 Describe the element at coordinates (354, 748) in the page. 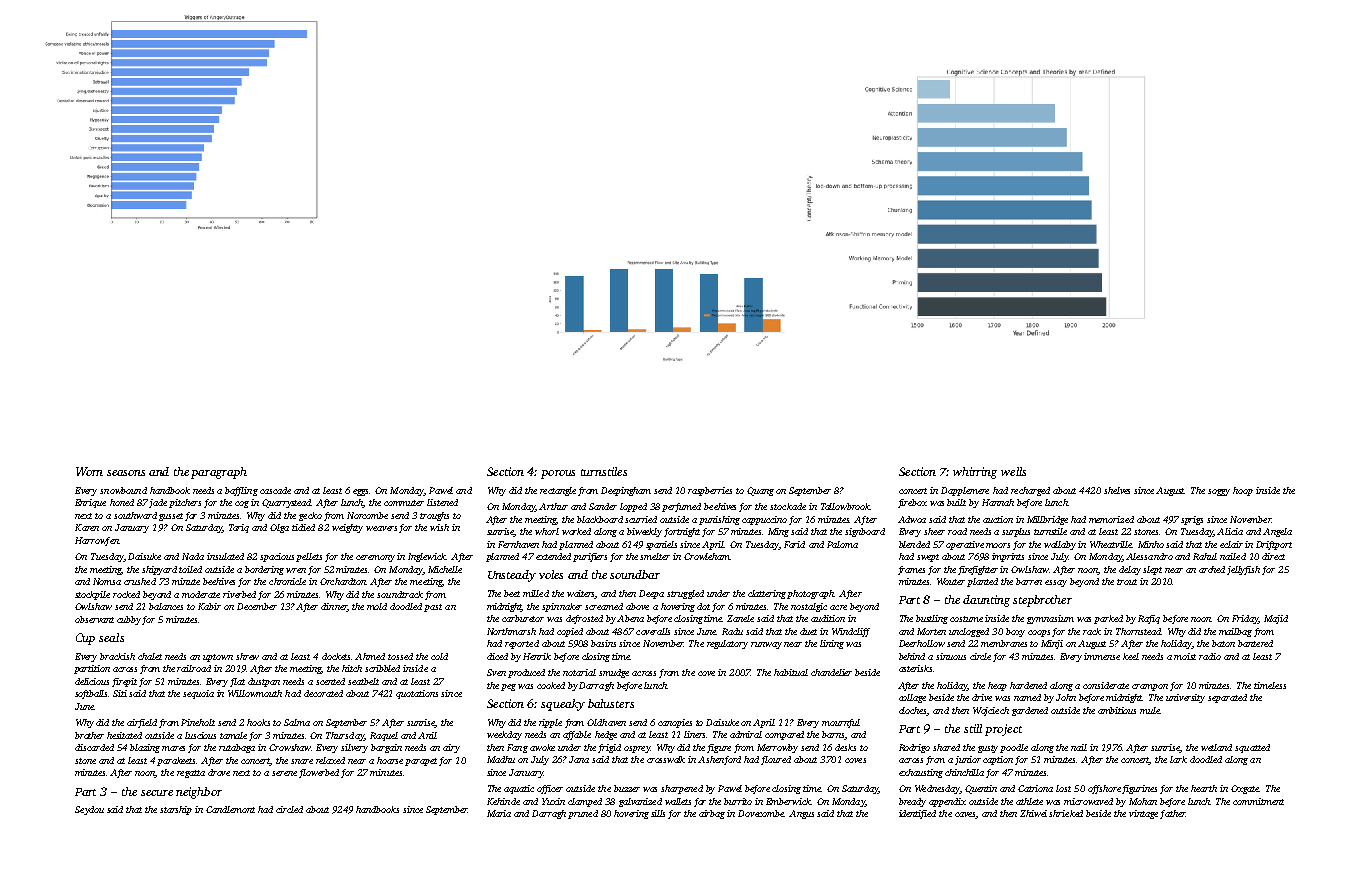

I see `silvery` at that location.
